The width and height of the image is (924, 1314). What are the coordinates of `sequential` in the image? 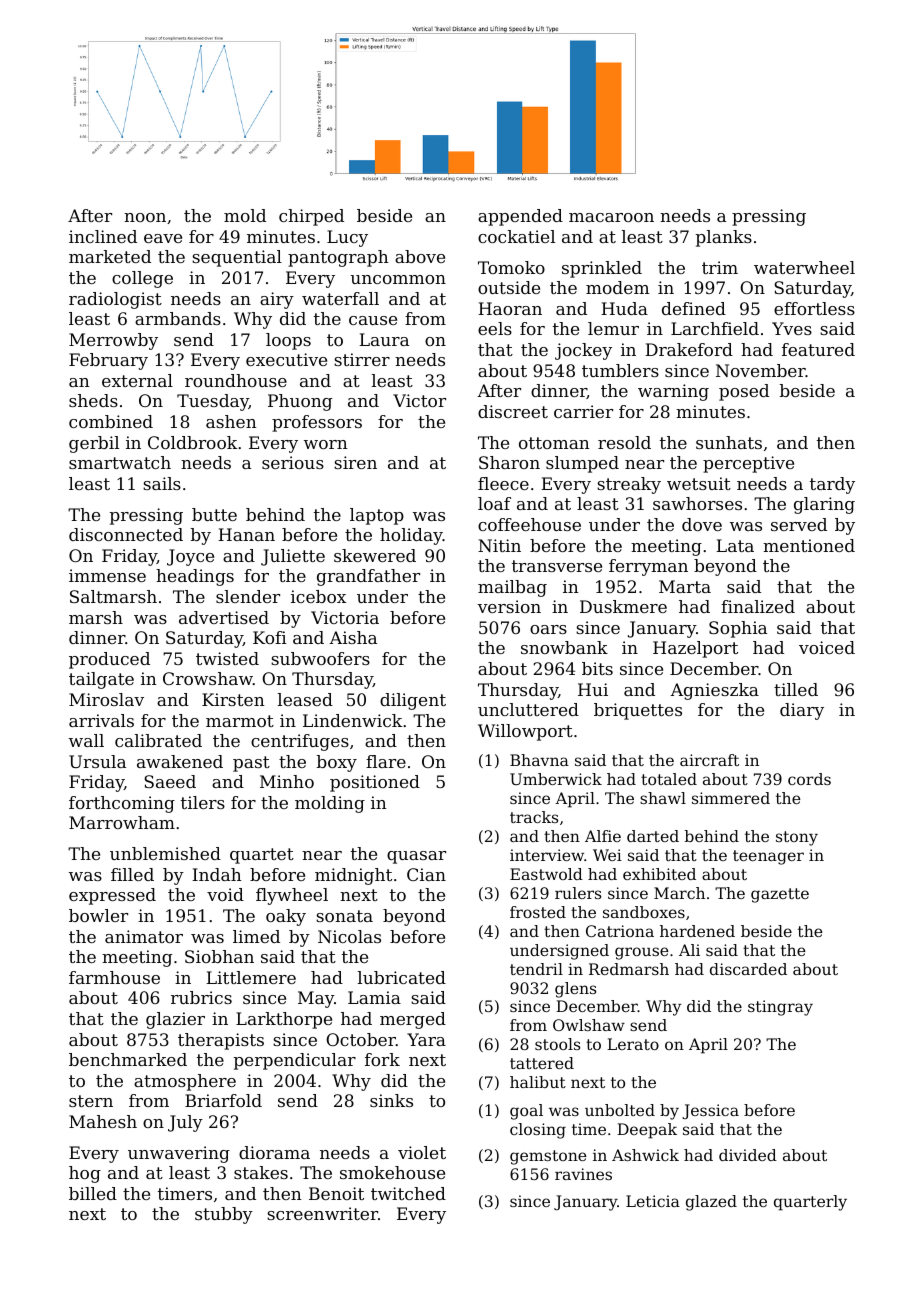 It's located at (237, 258).
